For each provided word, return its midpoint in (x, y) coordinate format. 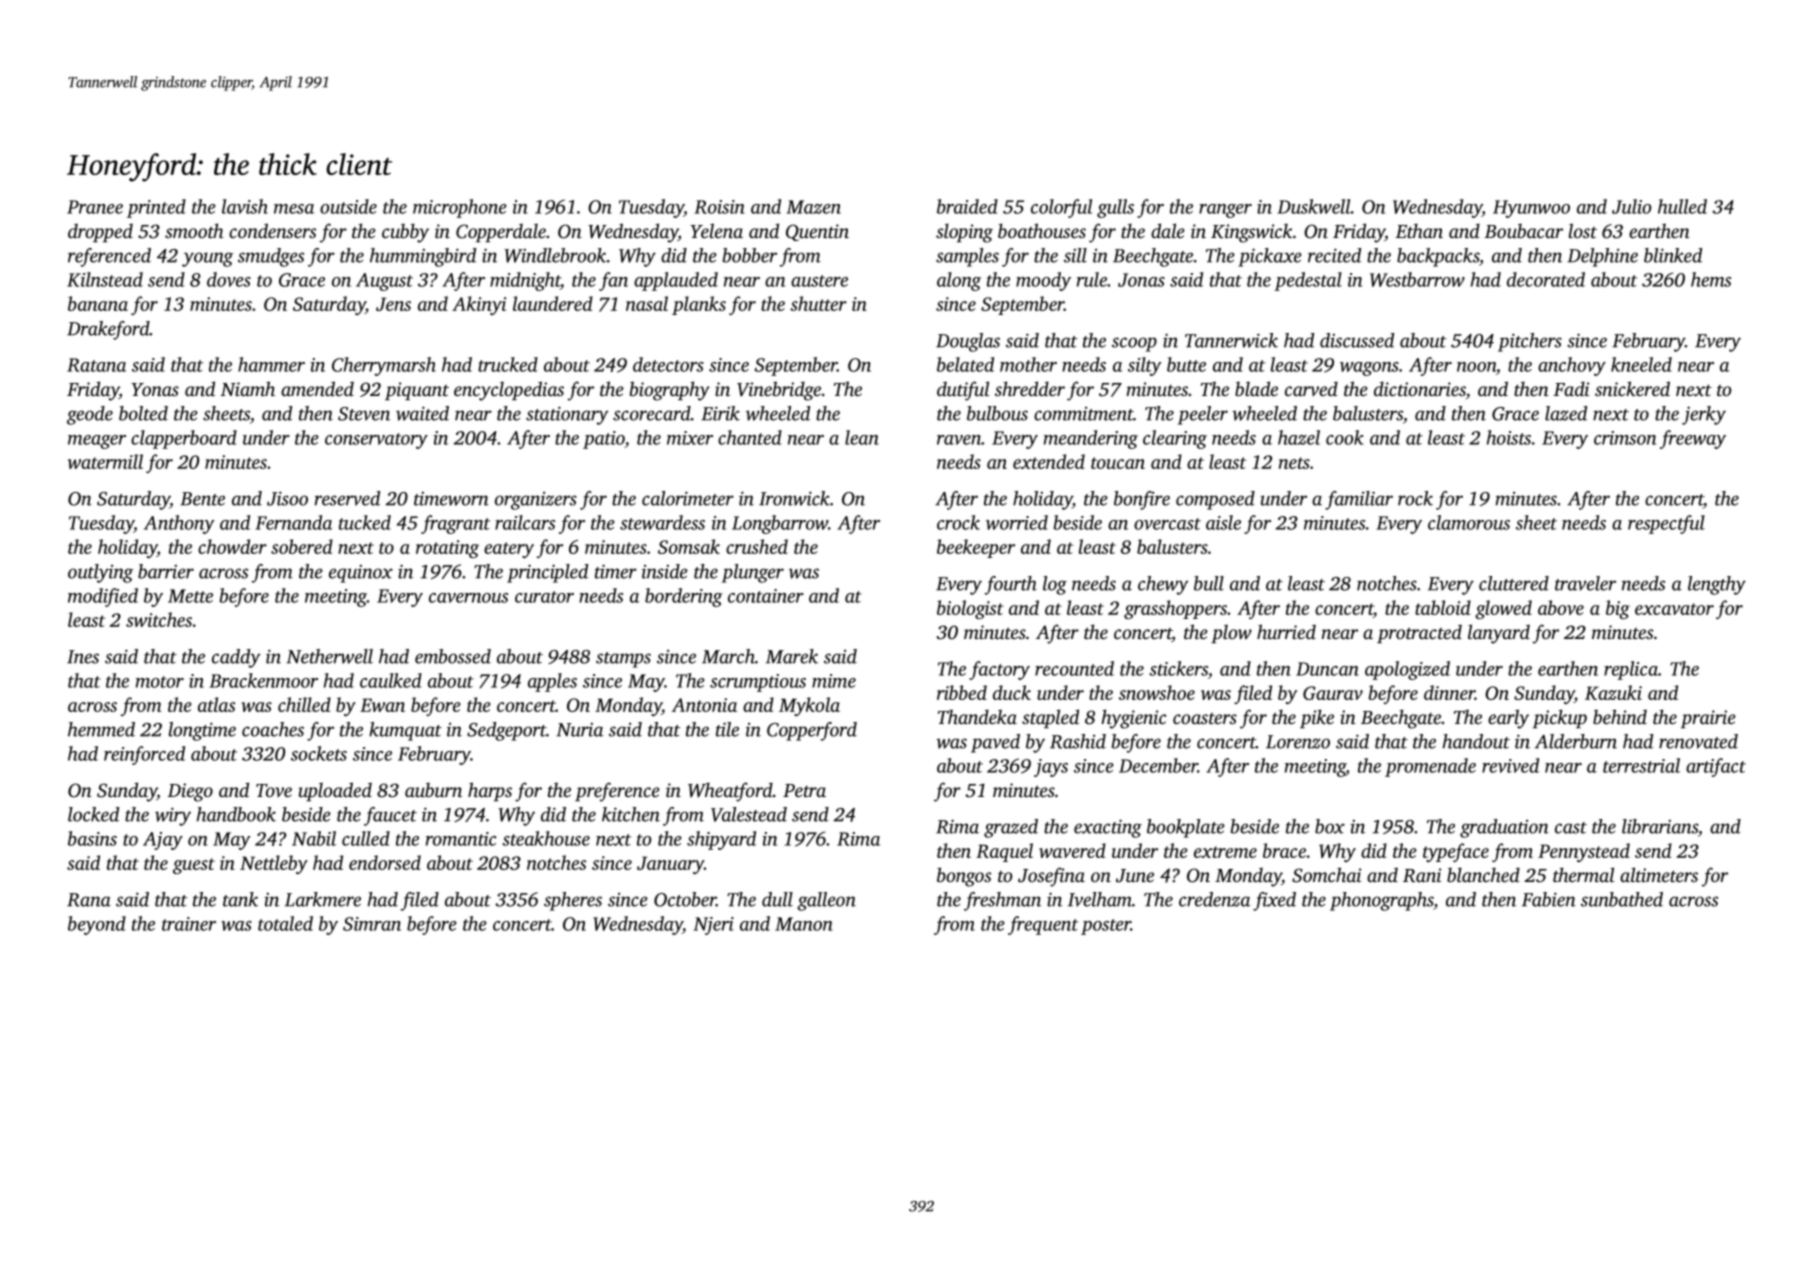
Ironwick (794, 498)
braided (967, 206)
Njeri (713, 926)
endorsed (385, 862)
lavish (245, 206)
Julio (1631, 206)
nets (1294, 463)
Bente (202, 499)
